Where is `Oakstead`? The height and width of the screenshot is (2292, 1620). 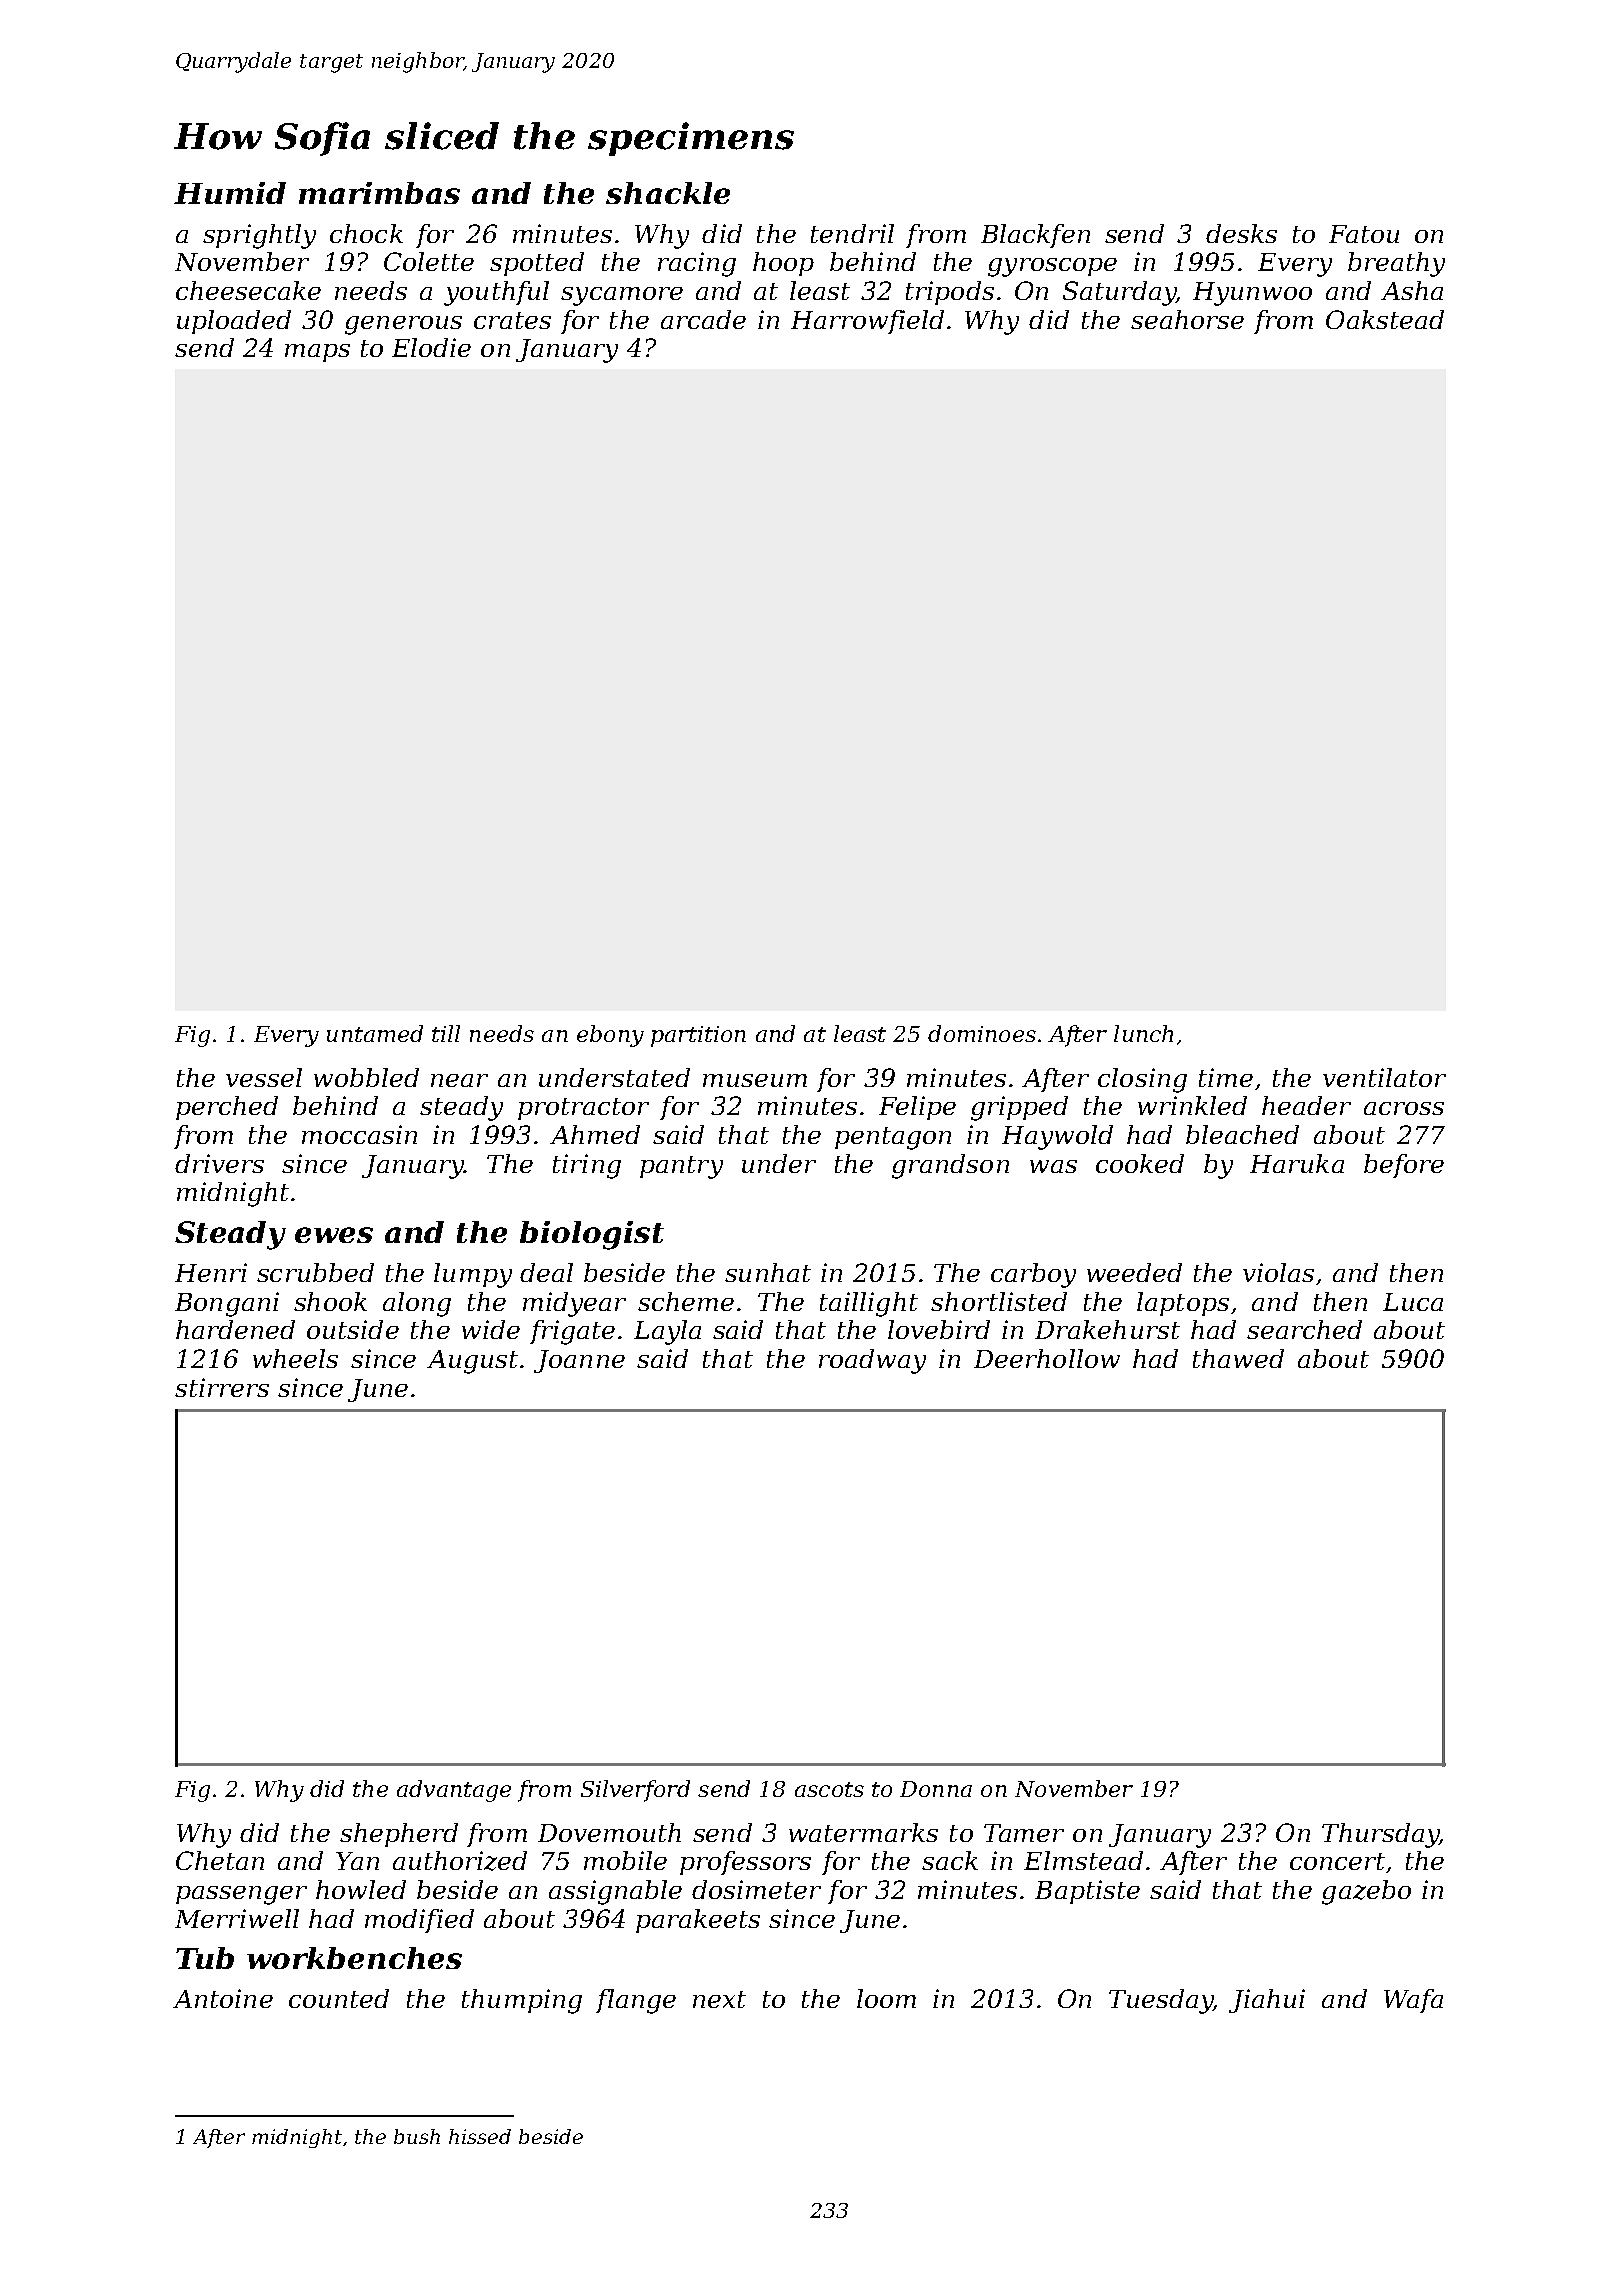 Oakstead is located at coordinates (1385, 319).
